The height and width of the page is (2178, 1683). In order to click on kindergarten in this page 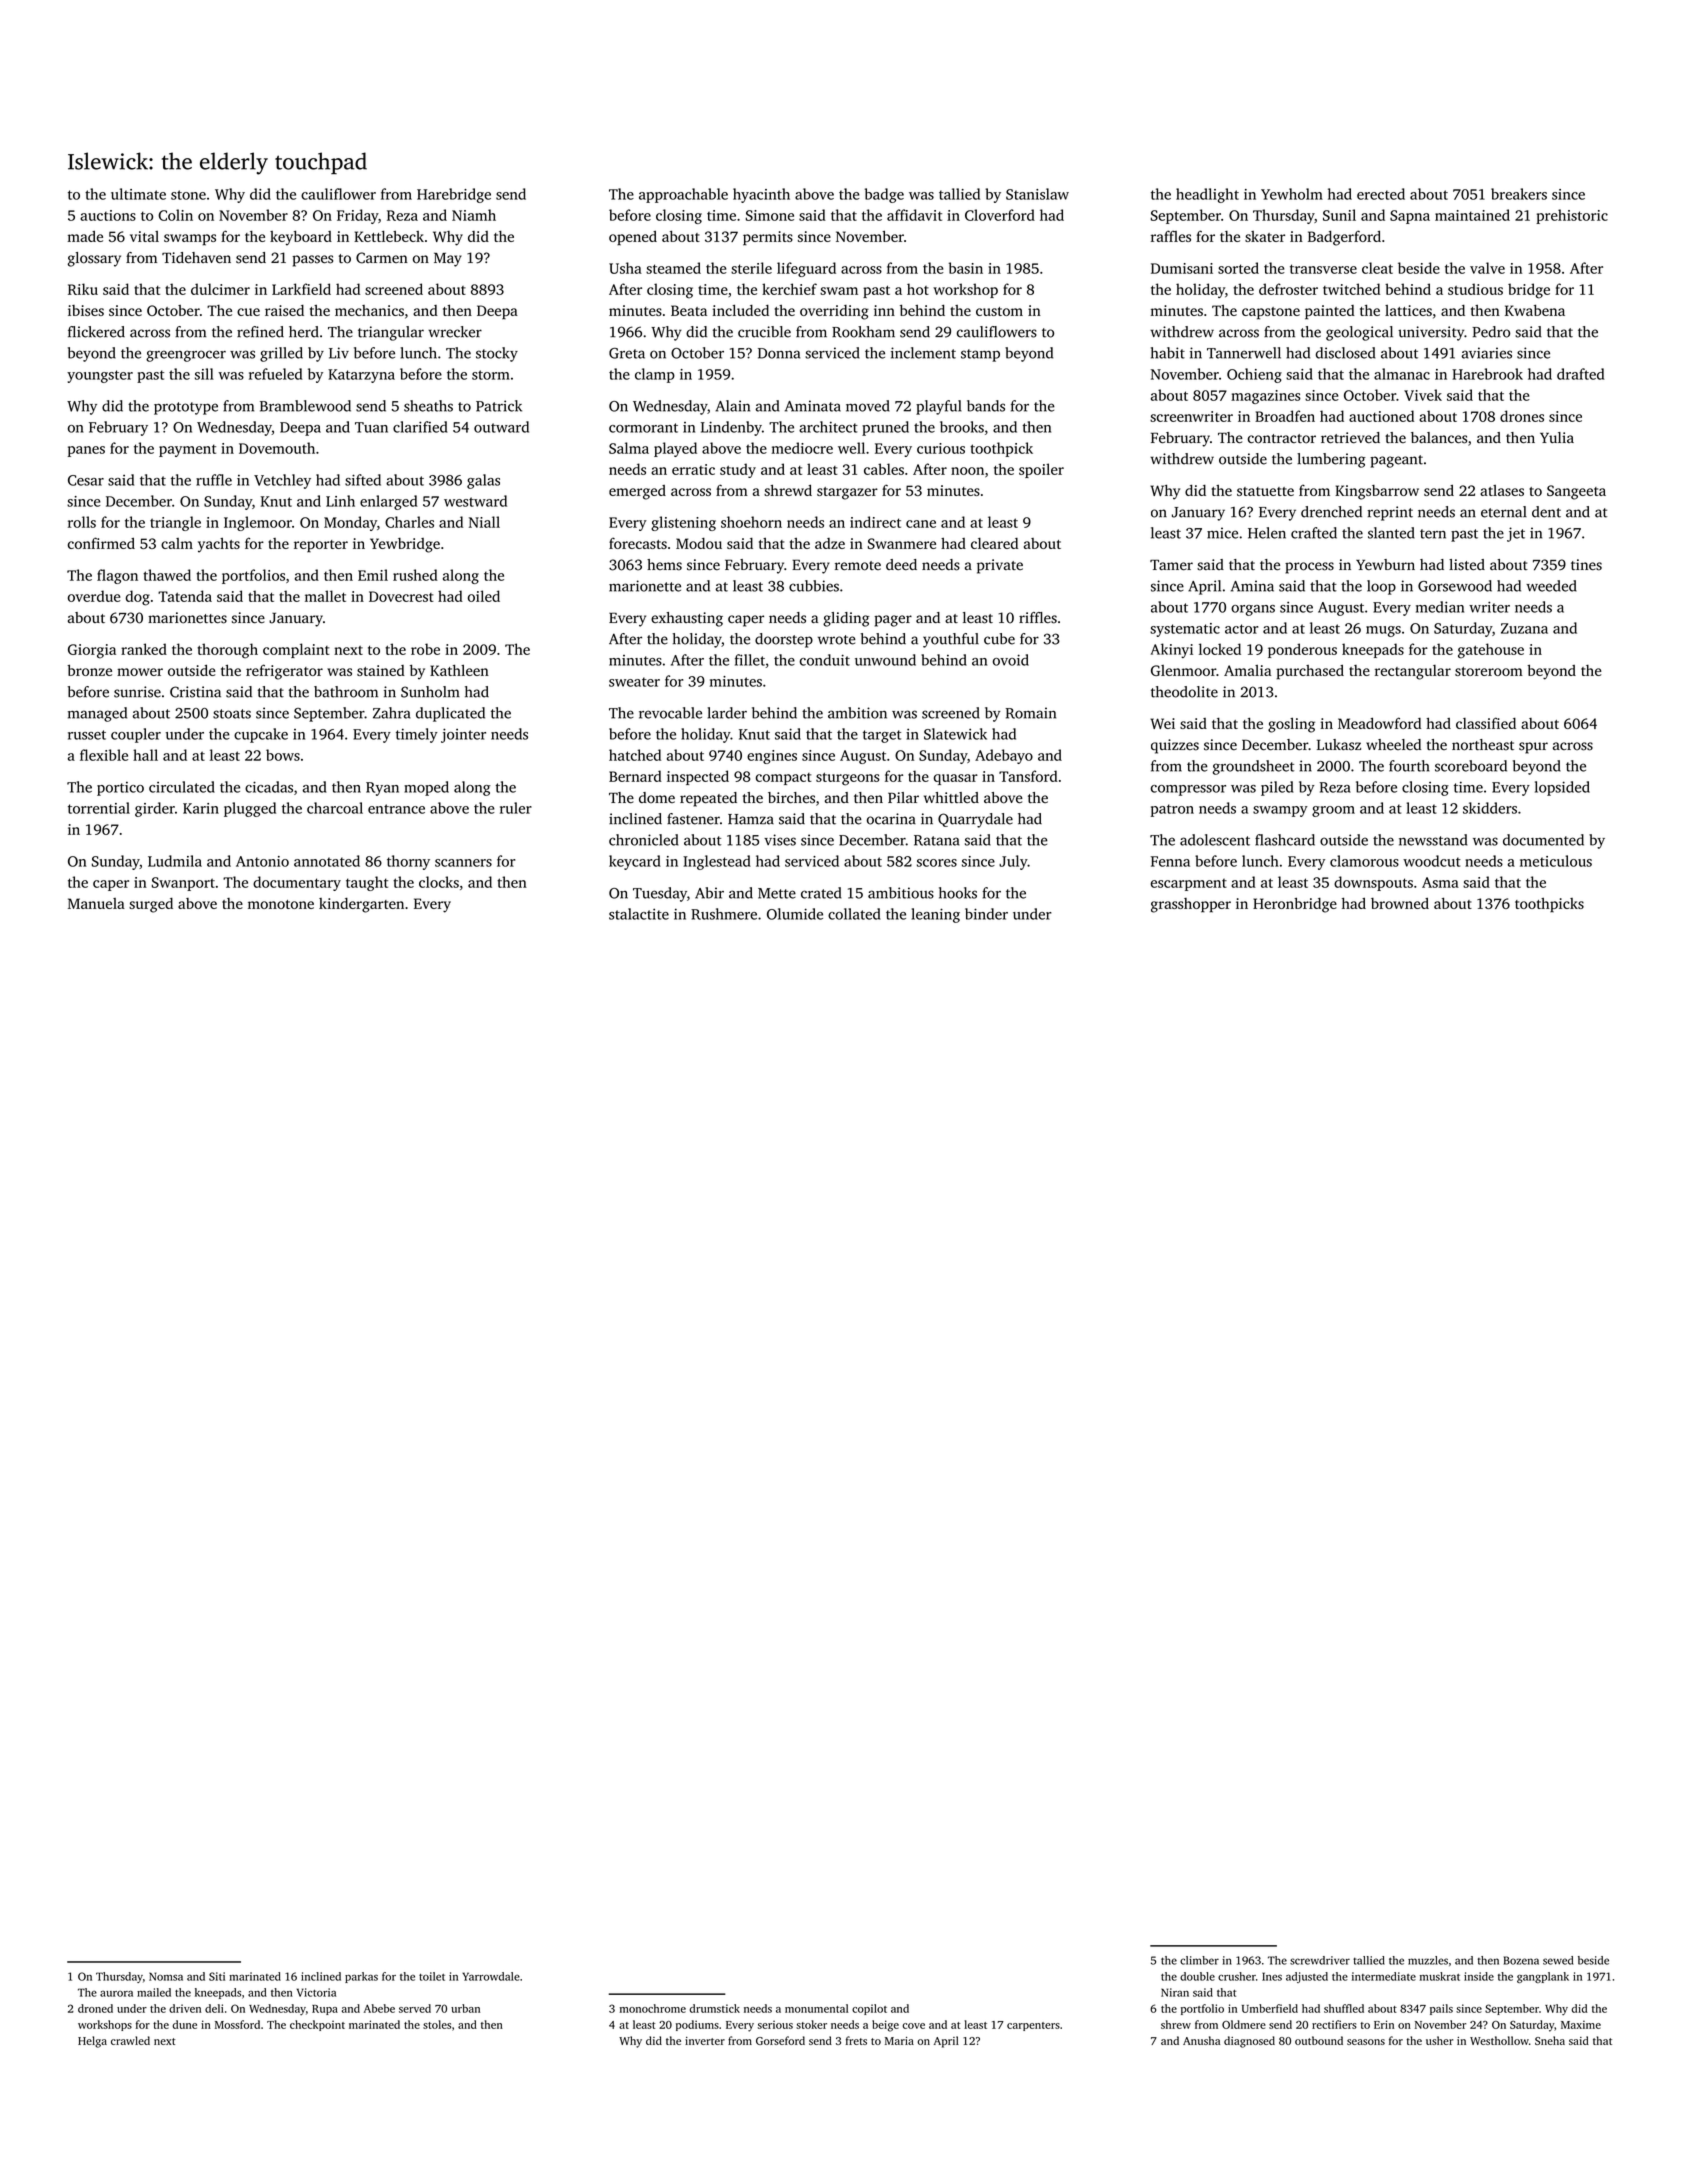, I will do `click(361, 905)`.
